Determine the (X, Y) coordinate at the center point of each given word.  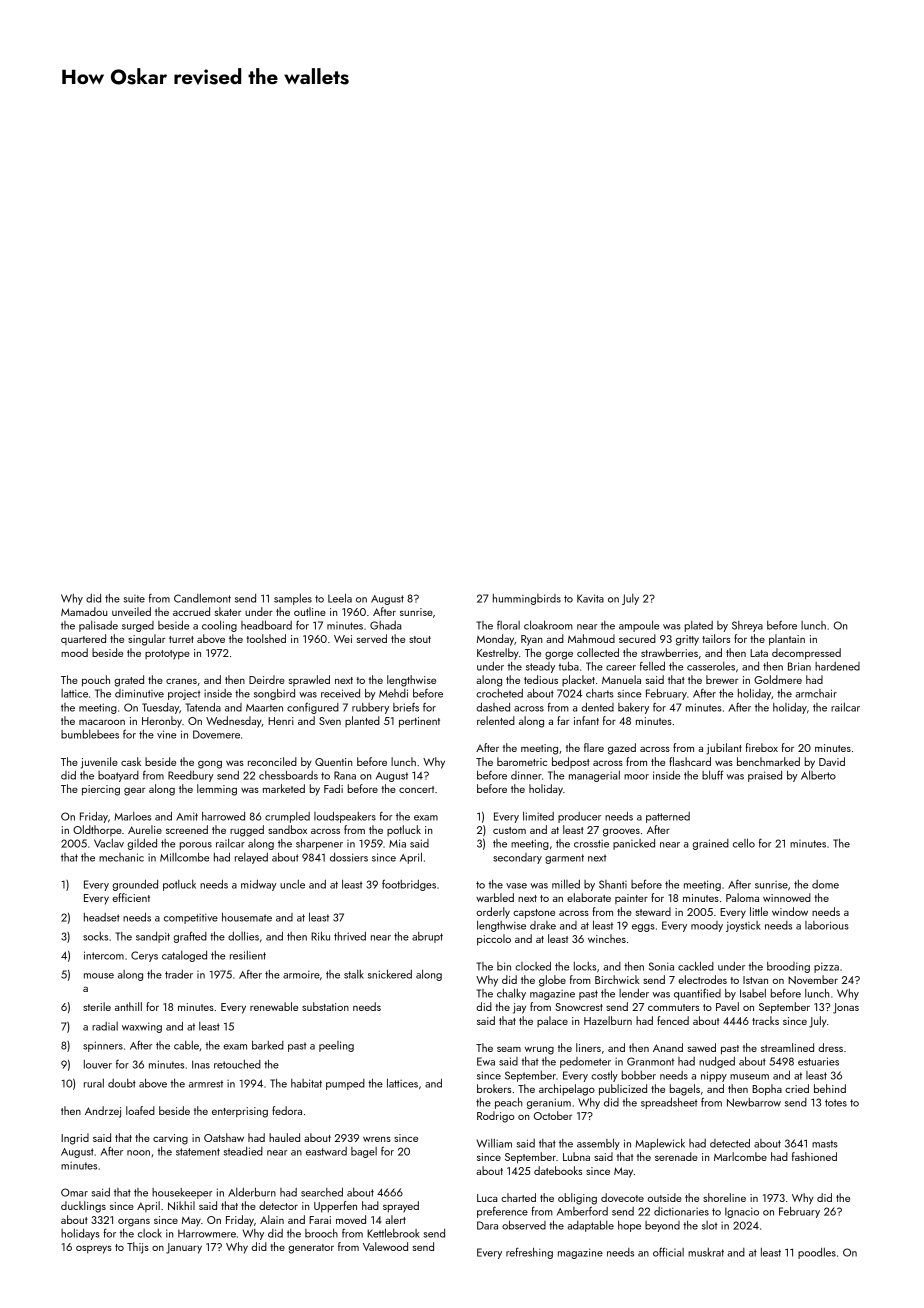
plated (699, 626)
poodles (817, 1253)
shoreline (724, 1197)
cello (744, 843)
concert (416, 789)
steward (653, 911)
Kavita (590, 598)
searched (322, 1192)
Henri (281, 721)
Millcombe (184, 857)
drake (543, 925)
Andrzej (103, 1112)
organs (134, 1222)
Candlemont (202, 598)
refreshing (529, 1253)
